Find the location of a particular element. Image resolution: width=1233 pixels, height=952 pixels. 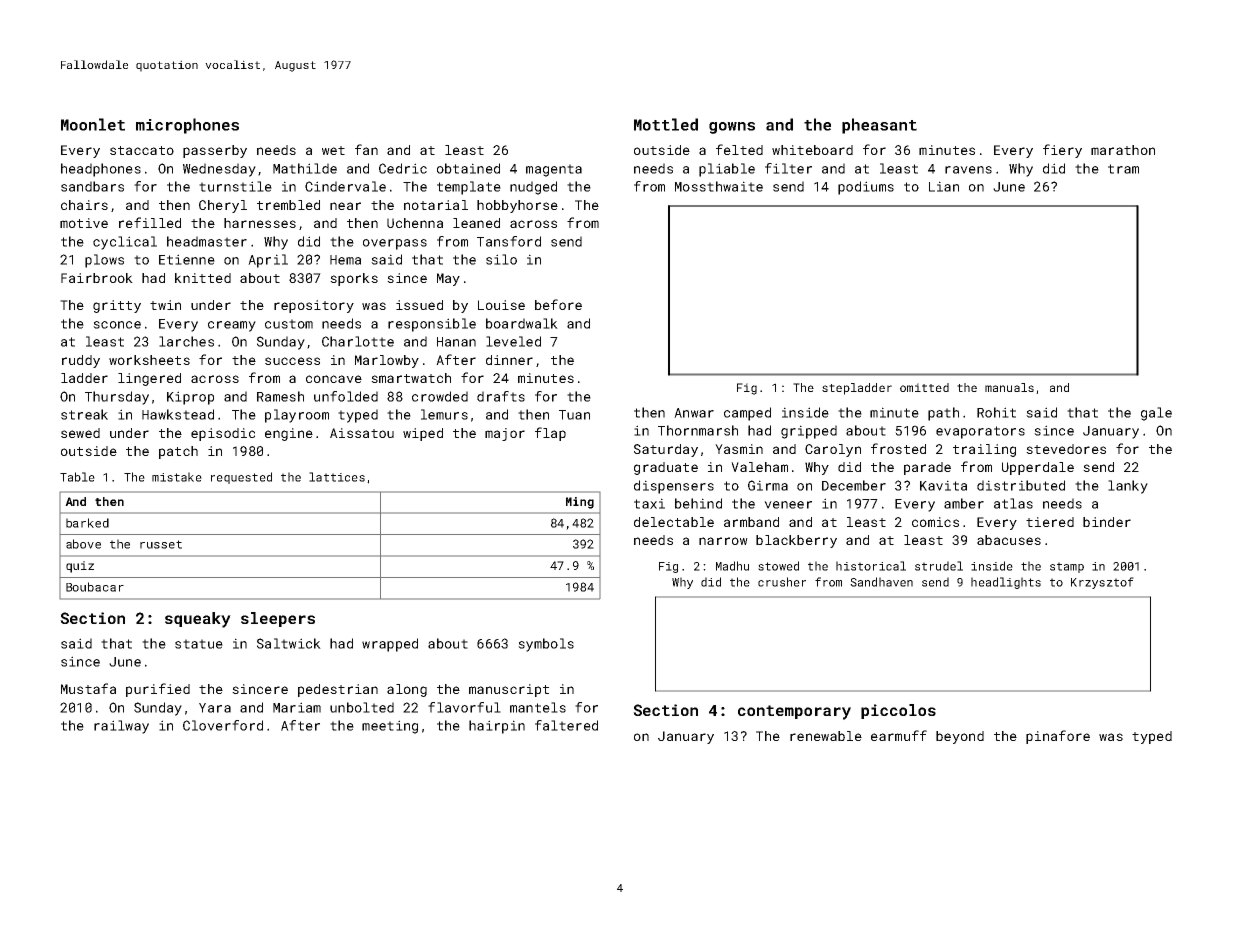

pheasant is located at coordinates (879, 126).
